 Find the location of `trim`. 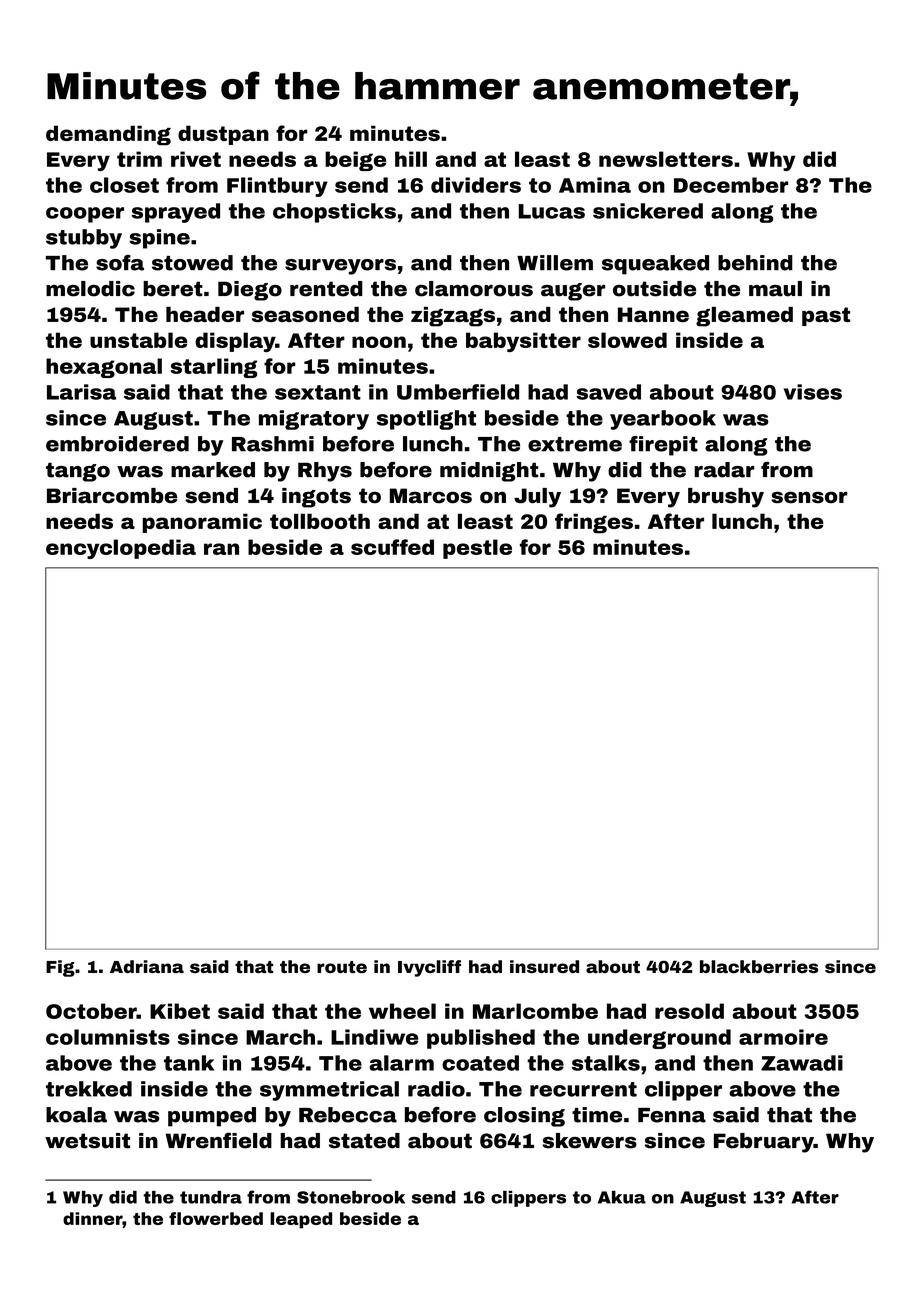

trim is located at coordinates (139, 159).
